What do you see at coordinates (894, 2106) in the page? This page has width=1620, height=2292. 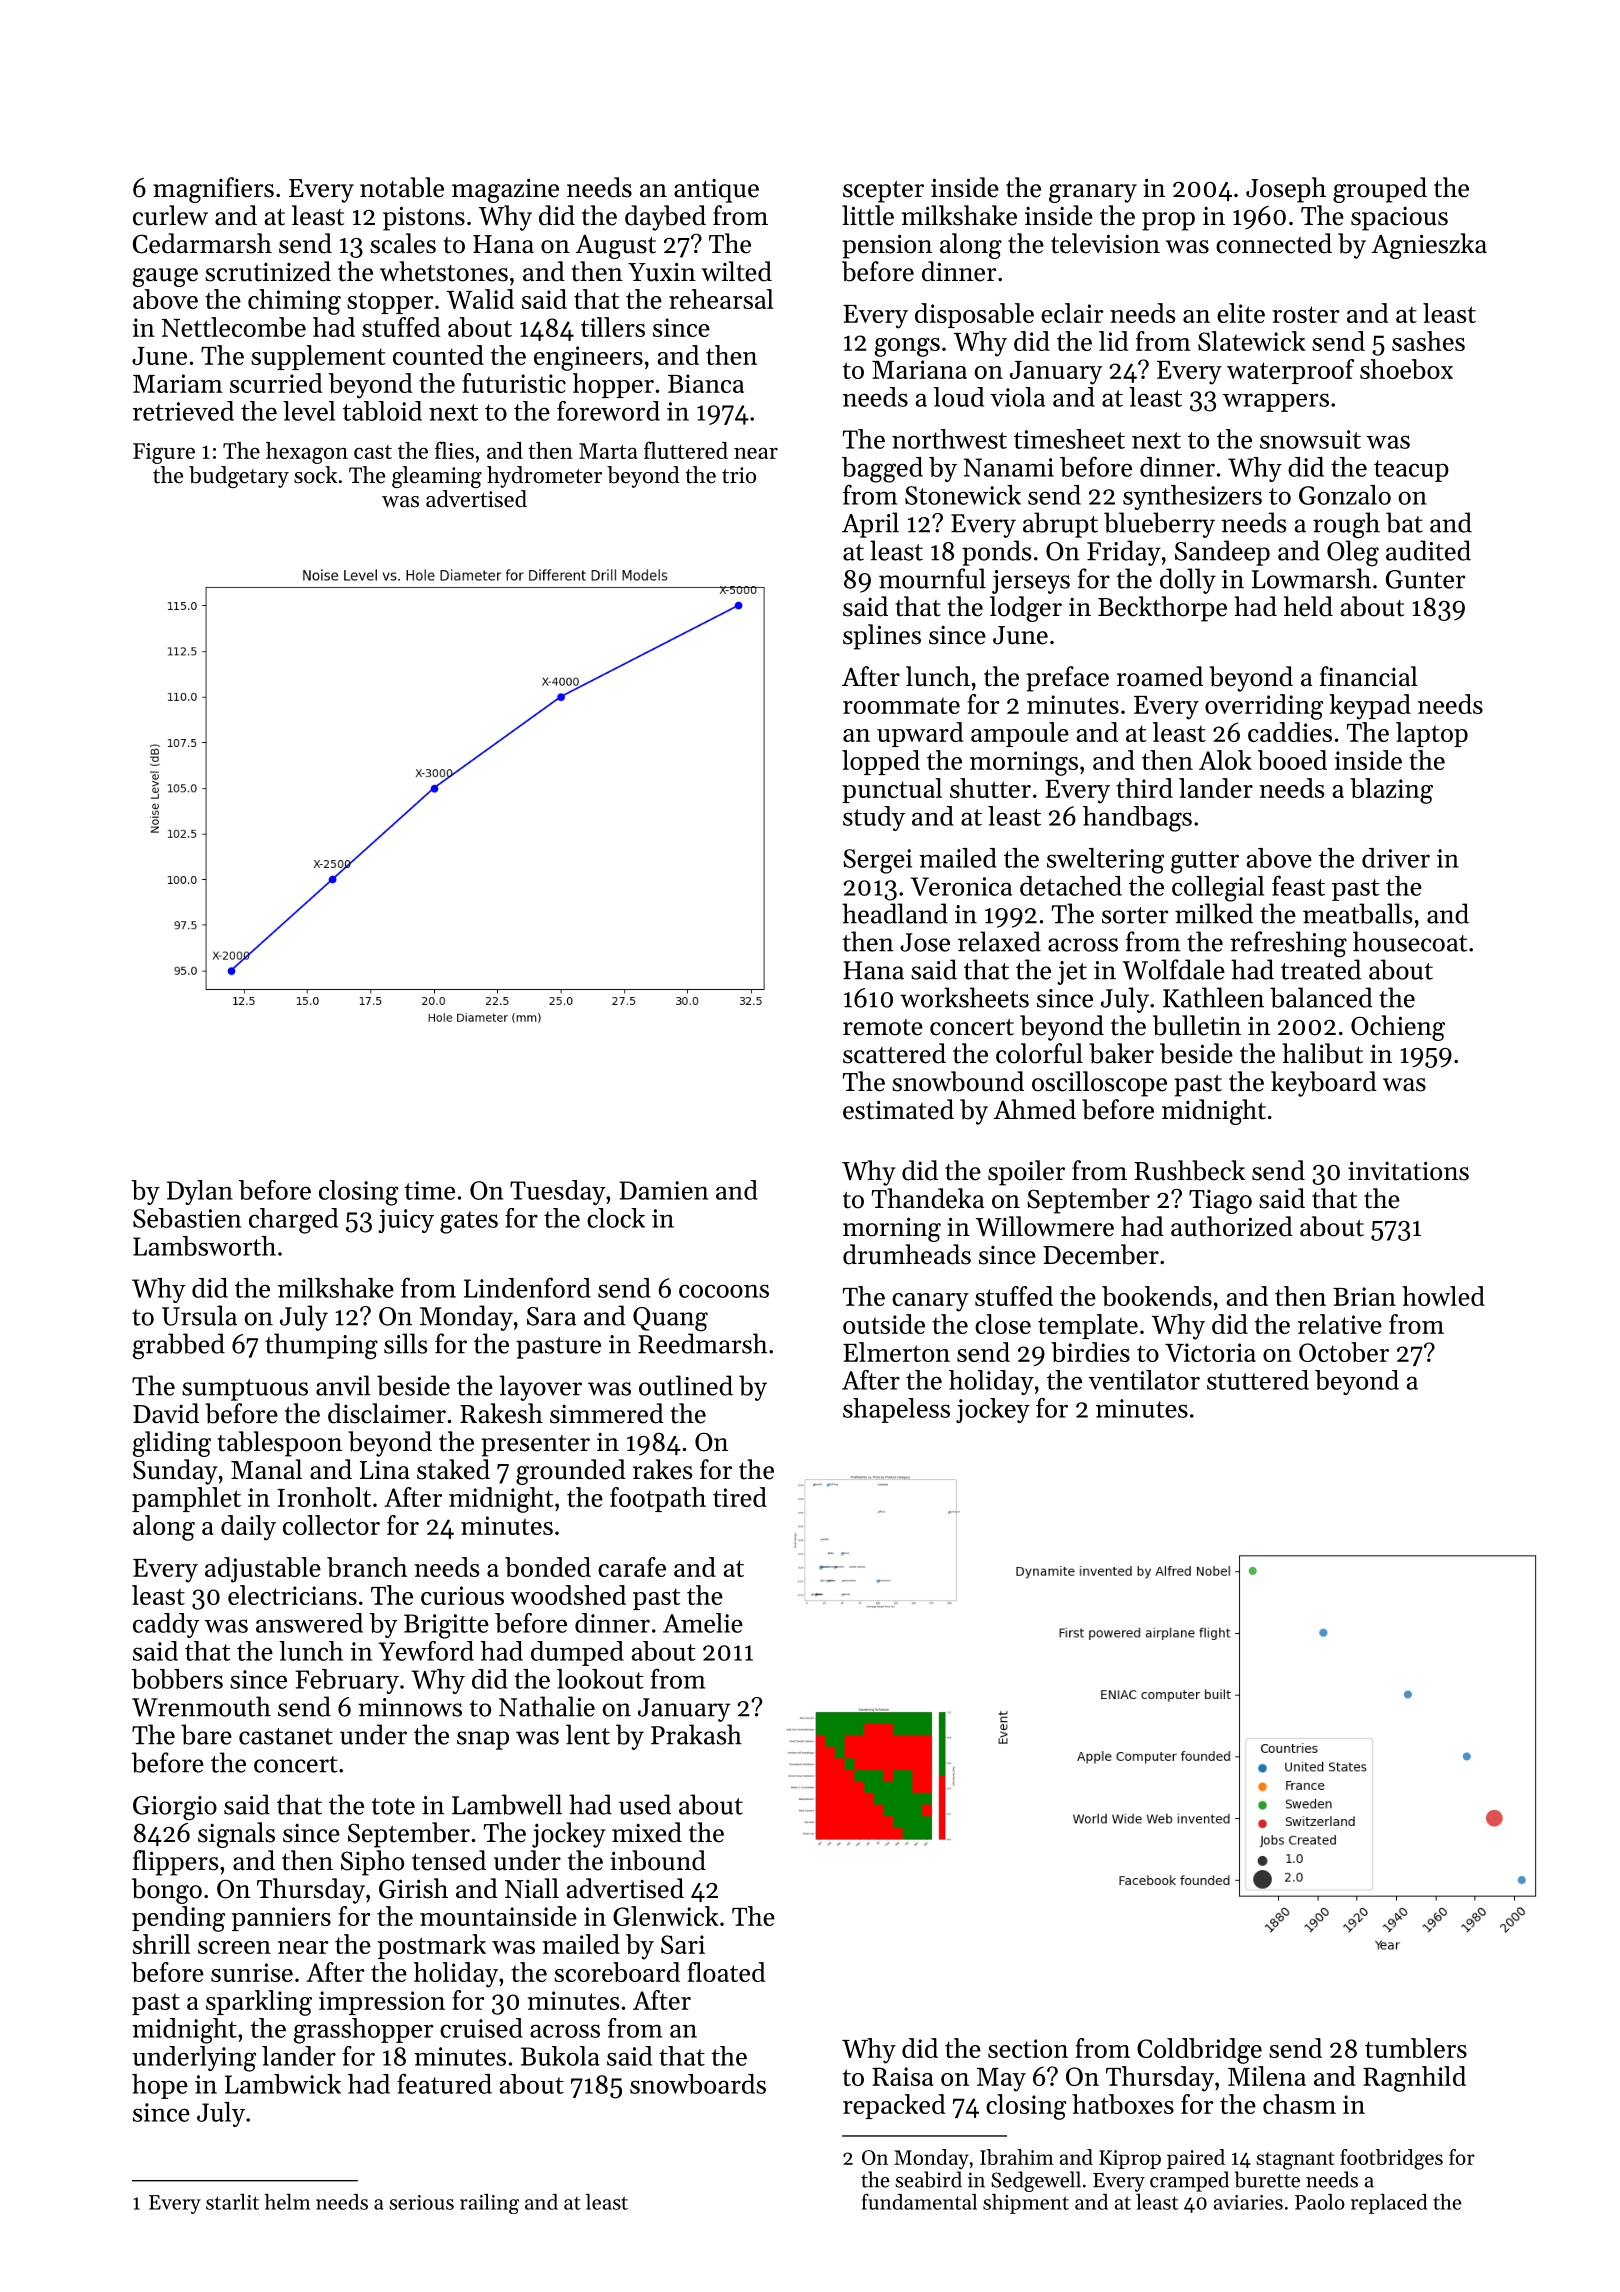 I see `repacked` at bounding box center [894, 2106].
